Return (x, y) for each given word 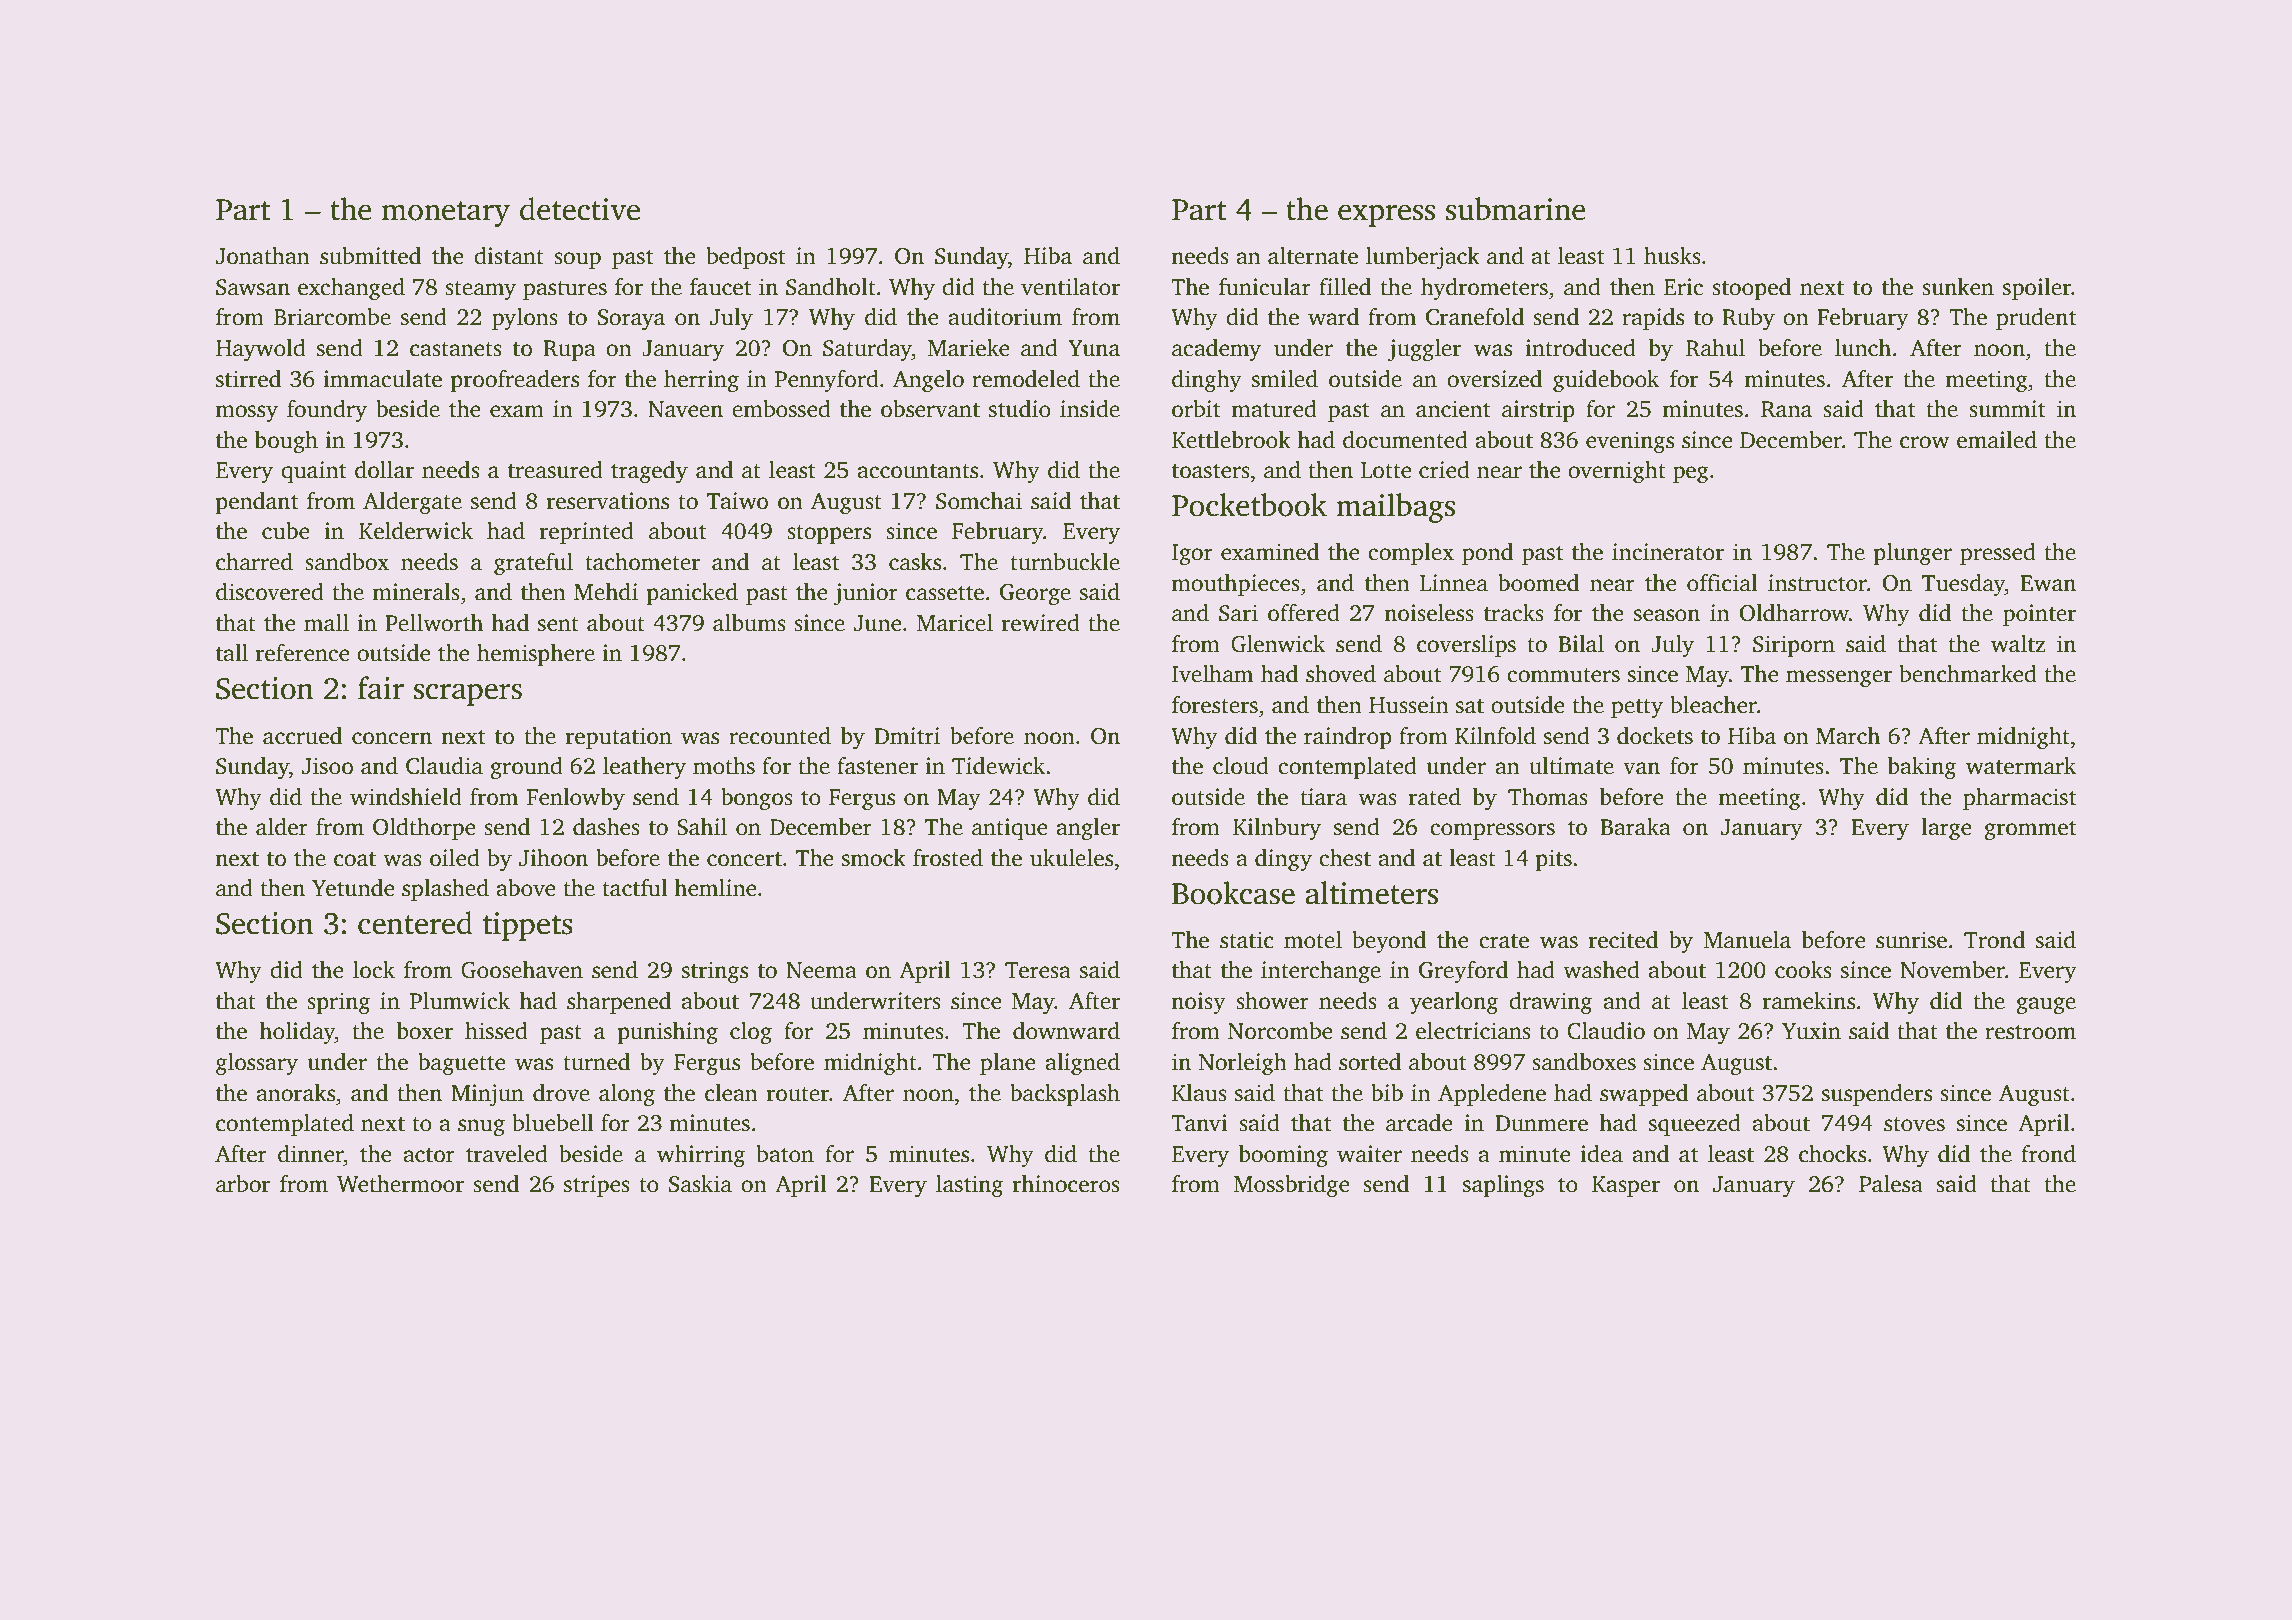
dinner (311, 1154)
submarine (1516, 209)
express (1386, 215)
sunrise (1911, 940)
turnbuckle (1065, 562)
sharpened (619, 1003)
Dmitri (907, 736)
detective (580, 209)
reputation (619, 738)
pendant (257, 503)
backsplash (1065, 1095)
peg (1691, 474)
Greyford (1463, 972)
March (1848, 736)
